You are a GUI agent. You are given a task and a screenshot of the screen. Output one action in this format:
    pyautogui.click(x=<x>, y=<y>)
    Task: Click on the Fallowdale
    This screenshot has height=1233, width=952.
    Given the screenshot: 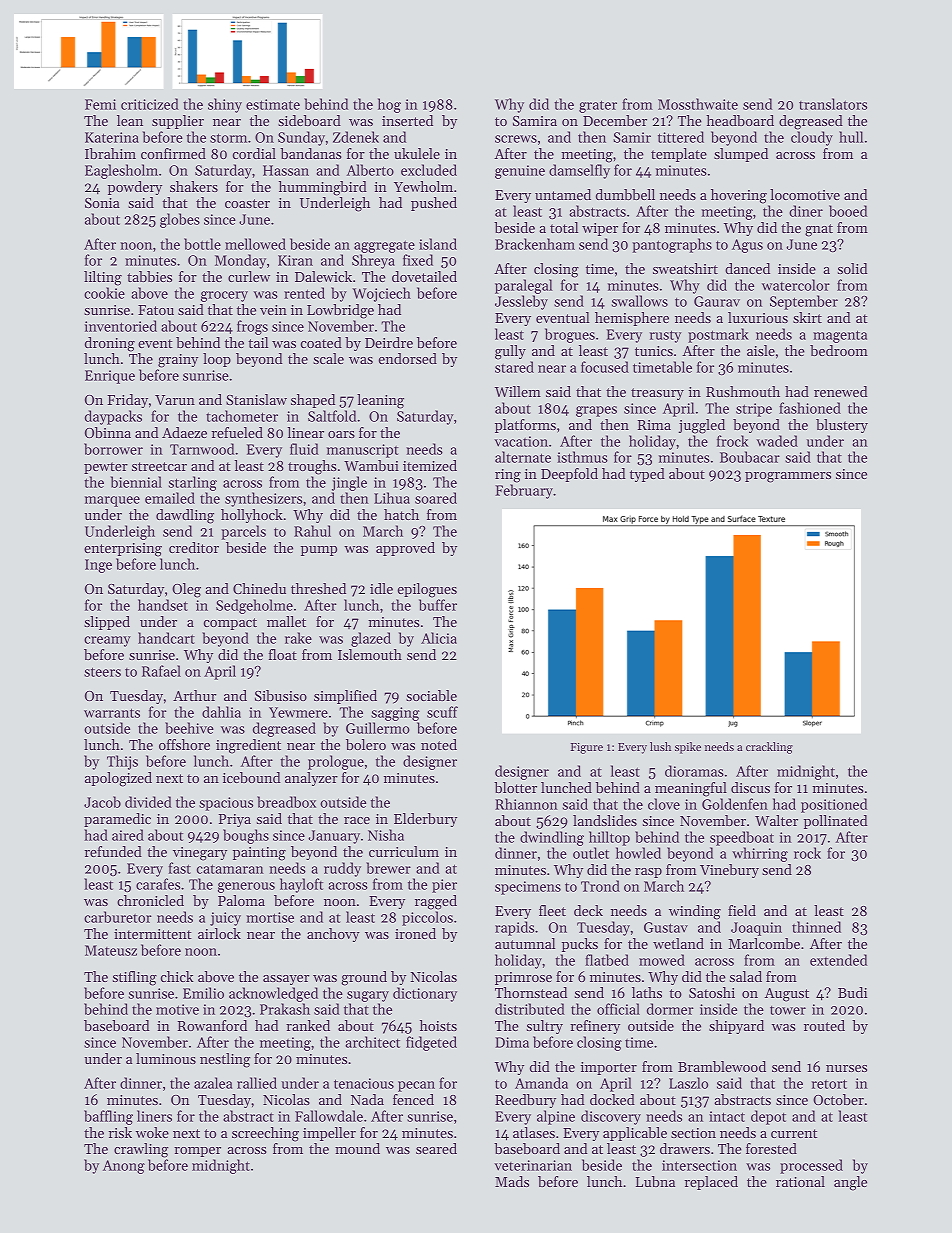 What is the action you would take?
    pyautogui.click(x=329, y=1116)
